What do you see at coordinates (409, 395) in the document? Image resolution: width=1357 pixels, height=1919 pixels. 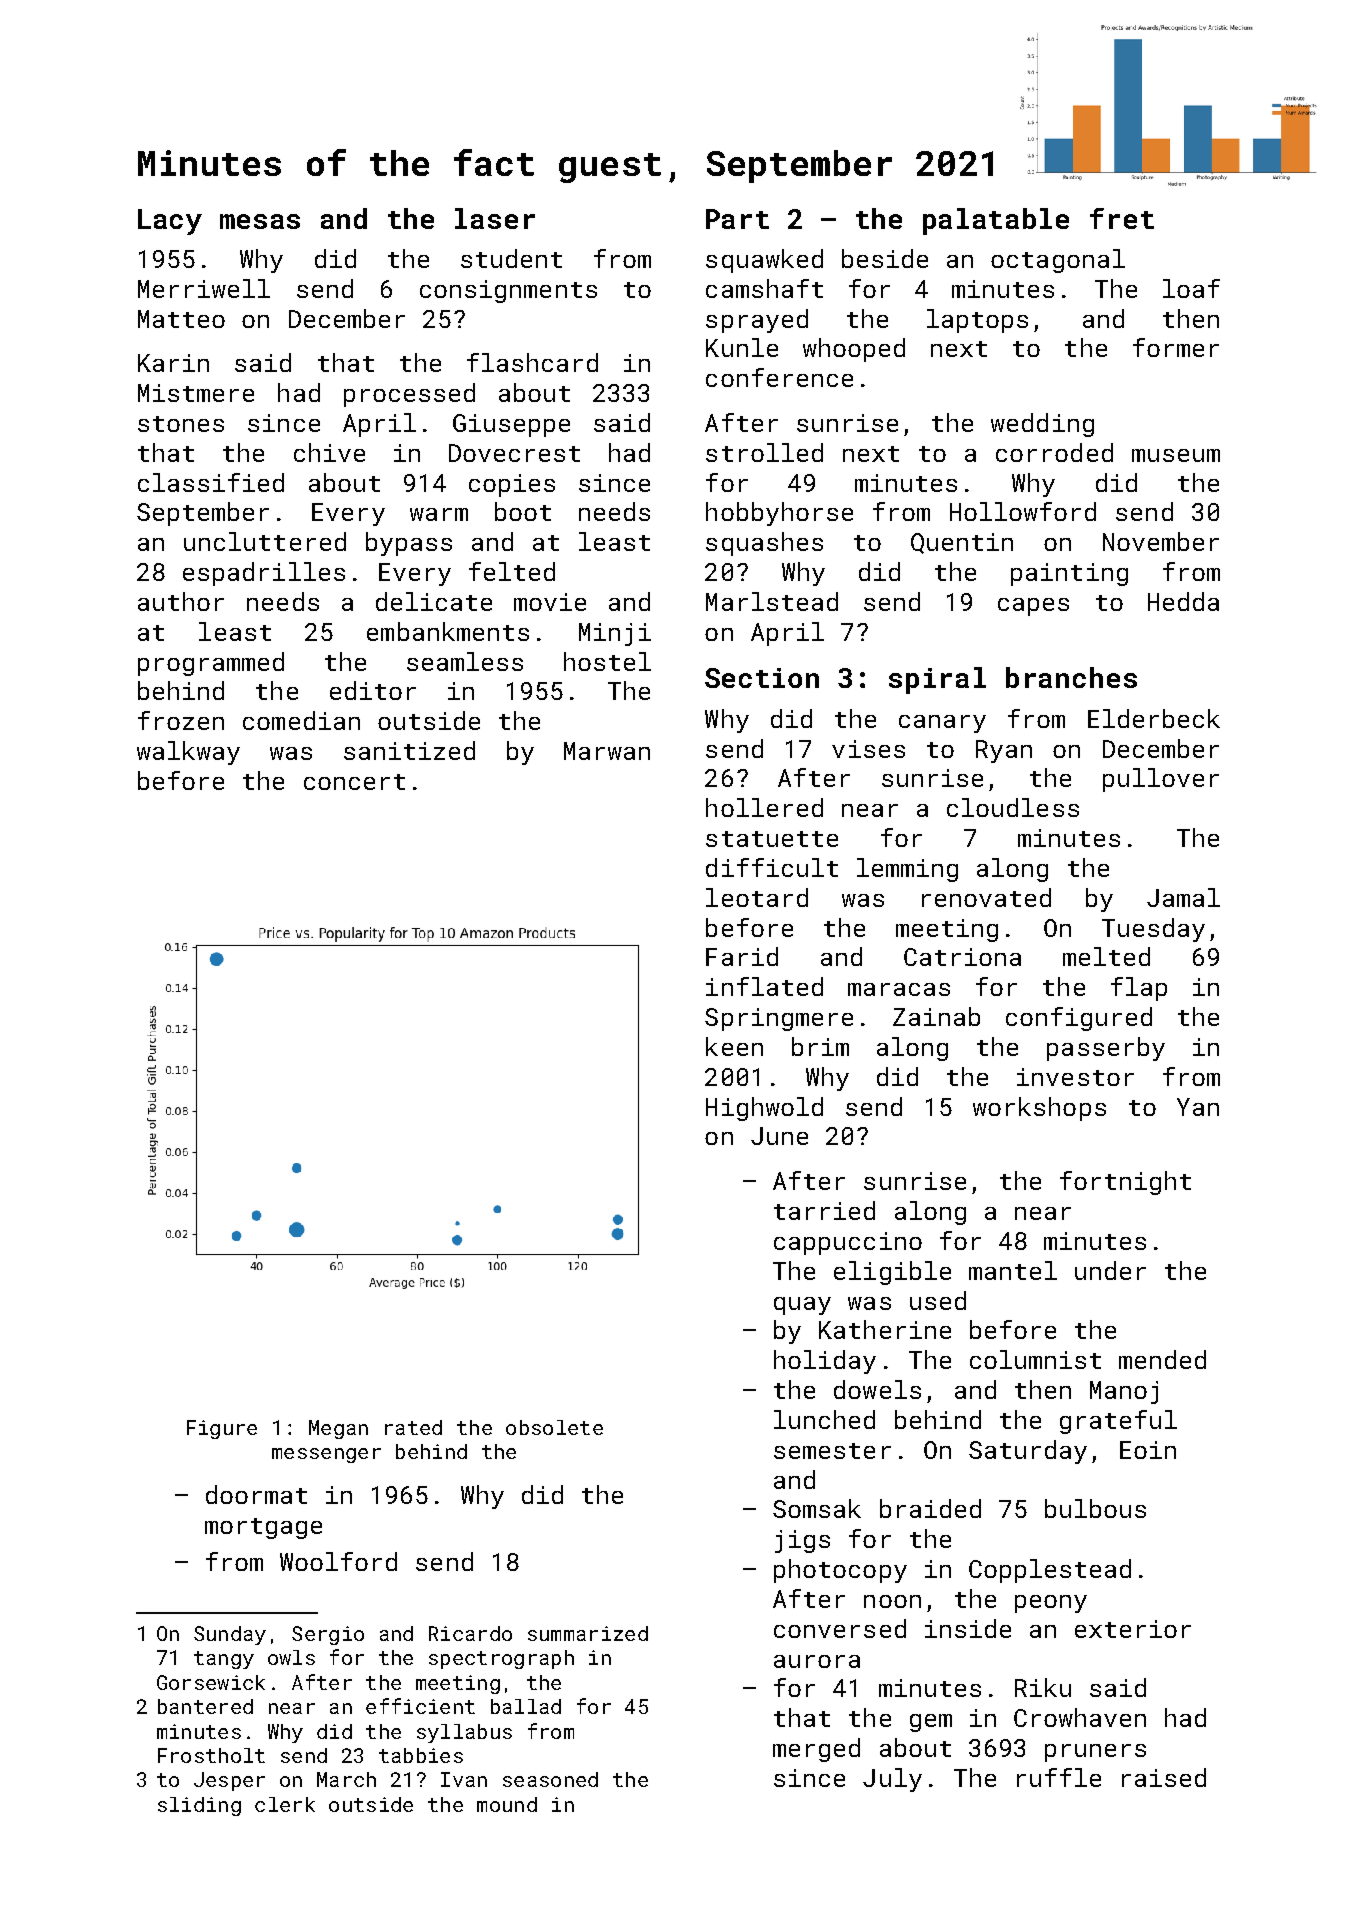 I see `processed` at bounding box center [409, 395].
